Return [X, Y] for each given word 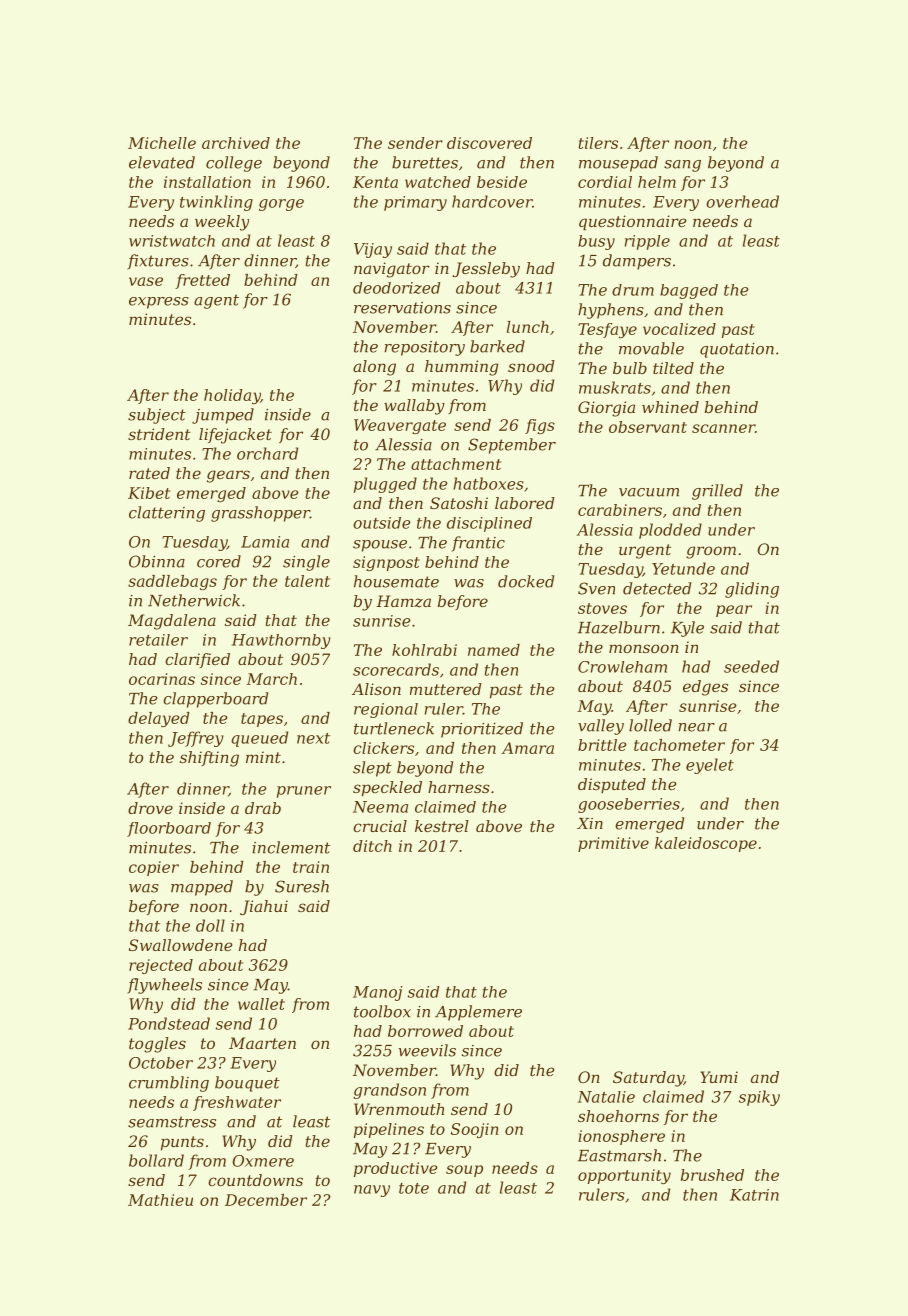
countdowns [255, 1180]
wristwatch [172, 241]
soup [464, 1171]
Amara [527, 748]
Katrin [754, 1195]
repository [424, 348]
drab [263, 808]
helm [657, 182]
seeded [751, 666]
